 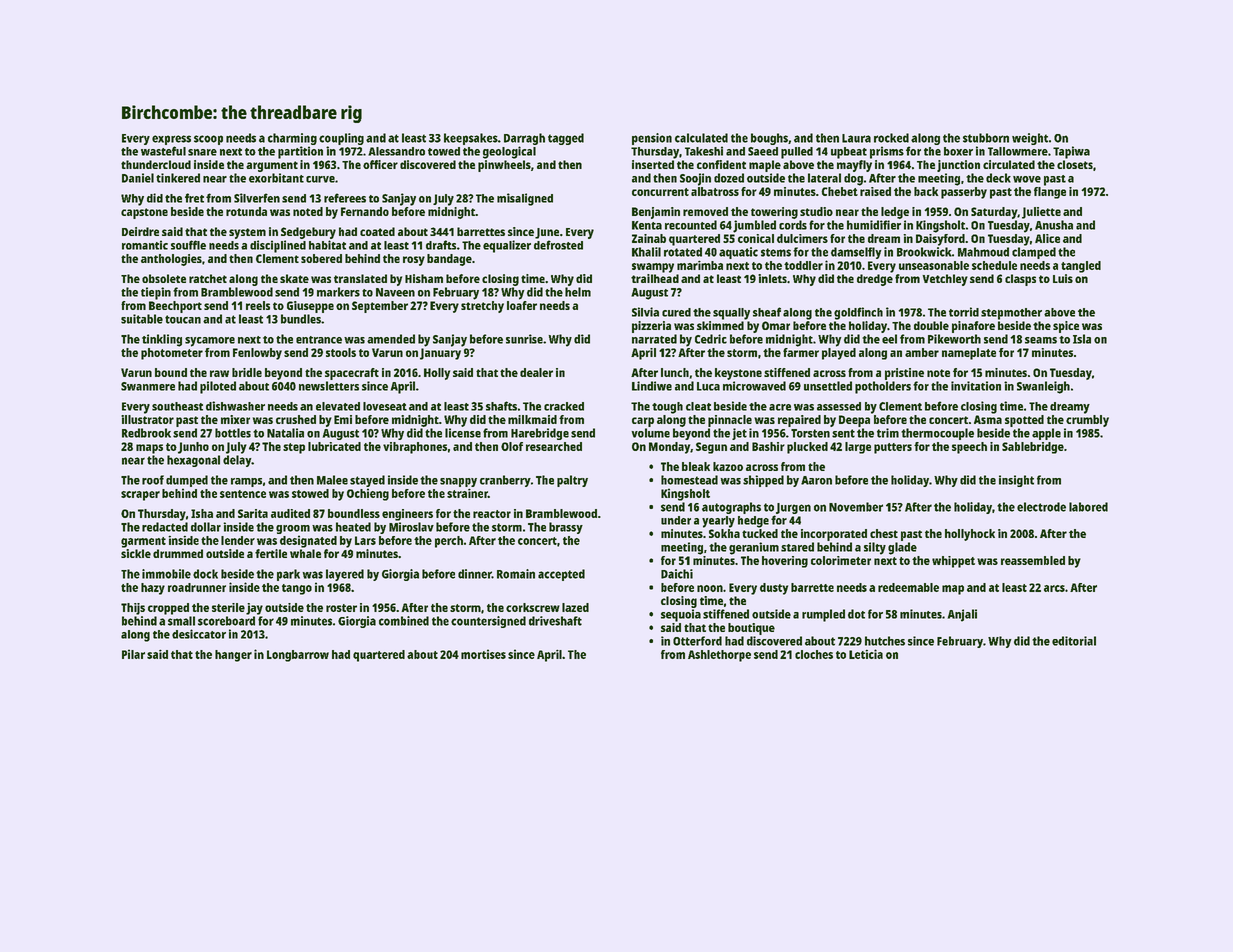 What do you see at coordinates (931, 325) in the screenshot?
I see `double` at bounding box center [931, 325].
